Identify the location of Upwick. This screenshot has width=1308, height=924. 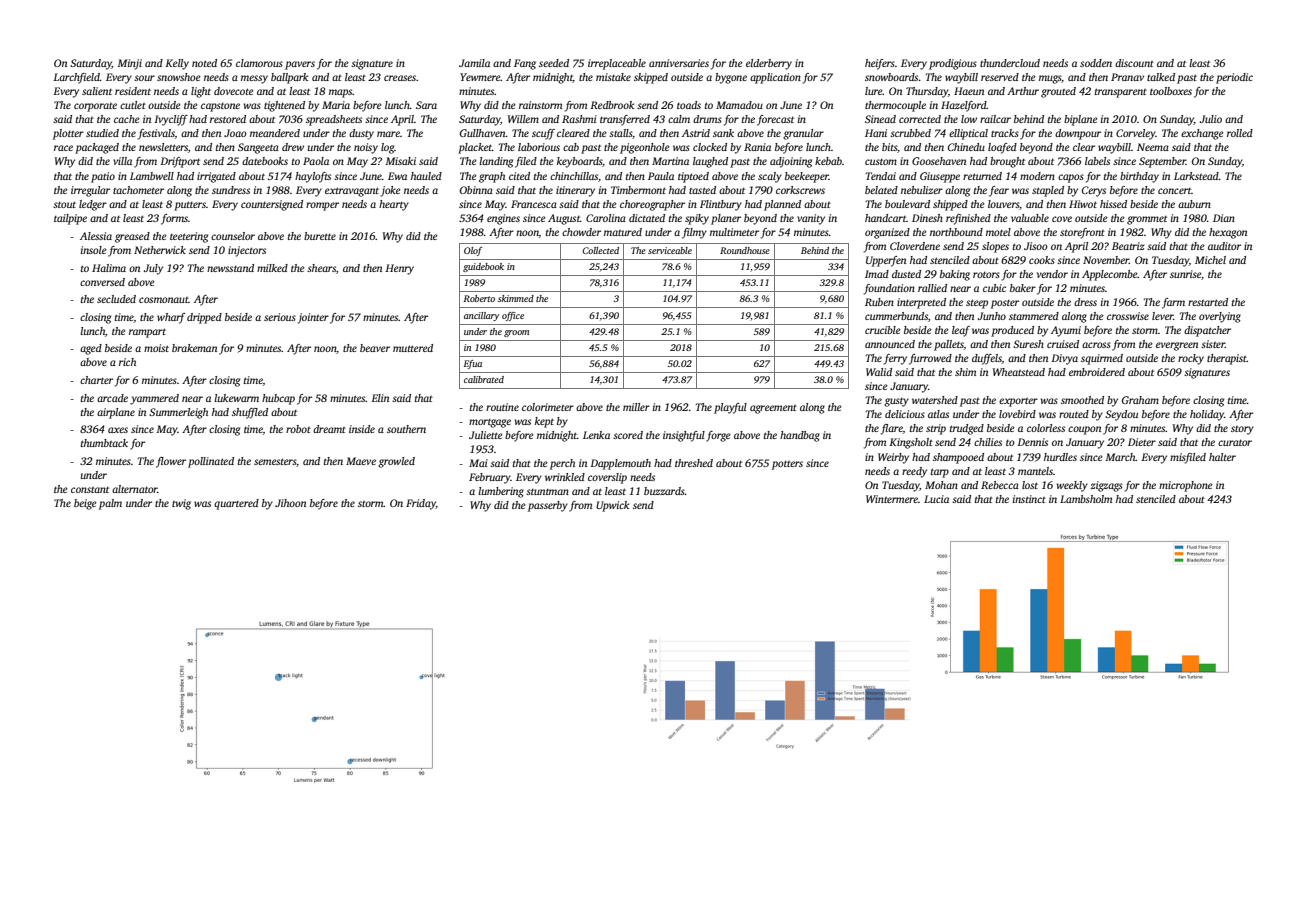
(612, 506).
